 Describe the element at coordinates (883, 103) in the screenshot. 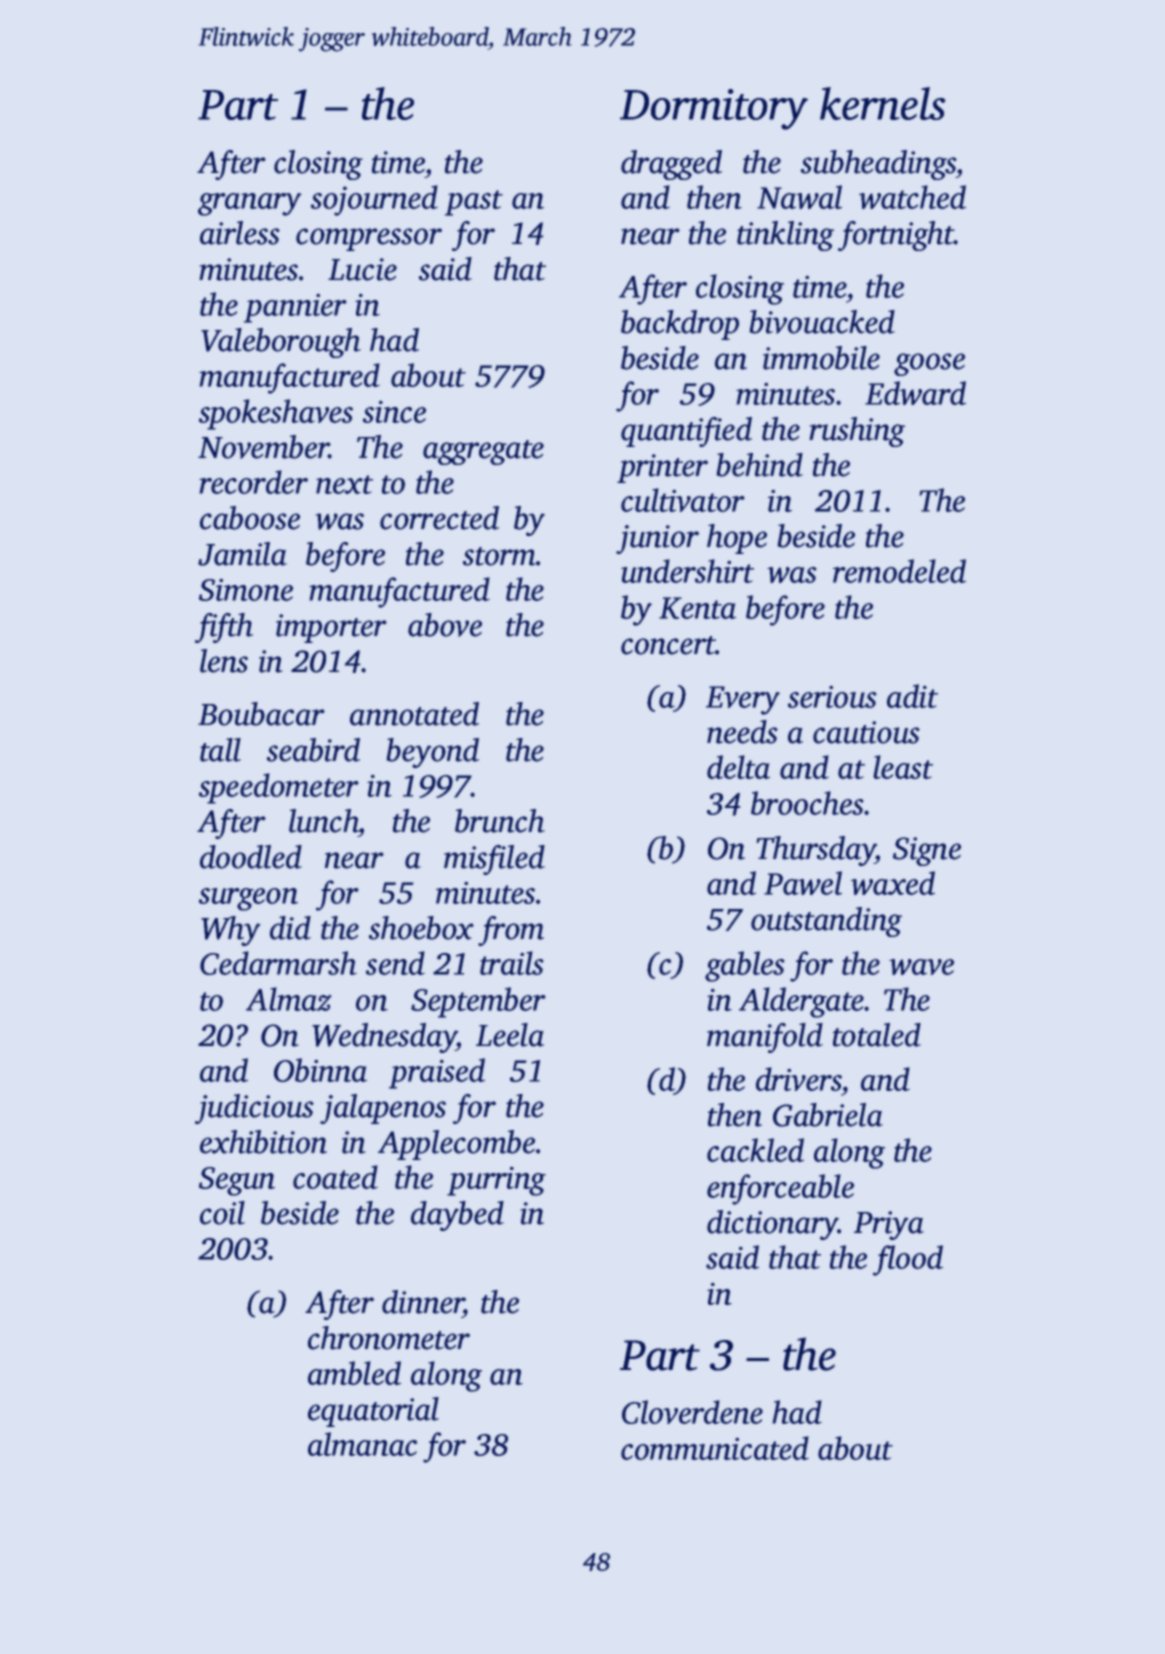

I see `kernels` at that location.
